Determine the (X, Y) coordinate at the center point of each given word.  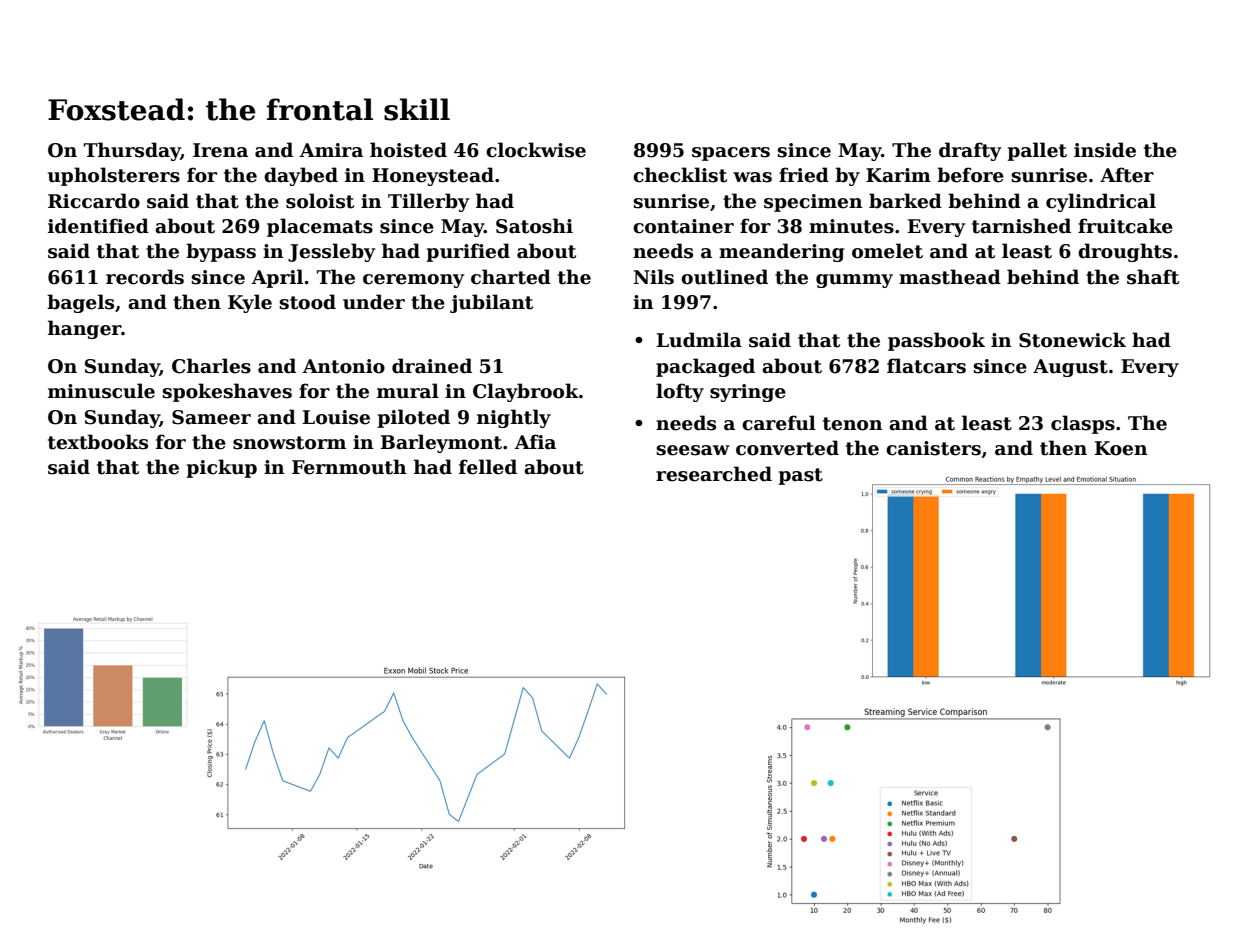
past (800, 476)
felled (488, 467)
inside (1105, 150)
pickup (221, 468)
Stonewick (1072, 340)
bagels (80, 303)
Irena (220, 150)
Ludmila (699, 340)
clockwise (536, 150)
